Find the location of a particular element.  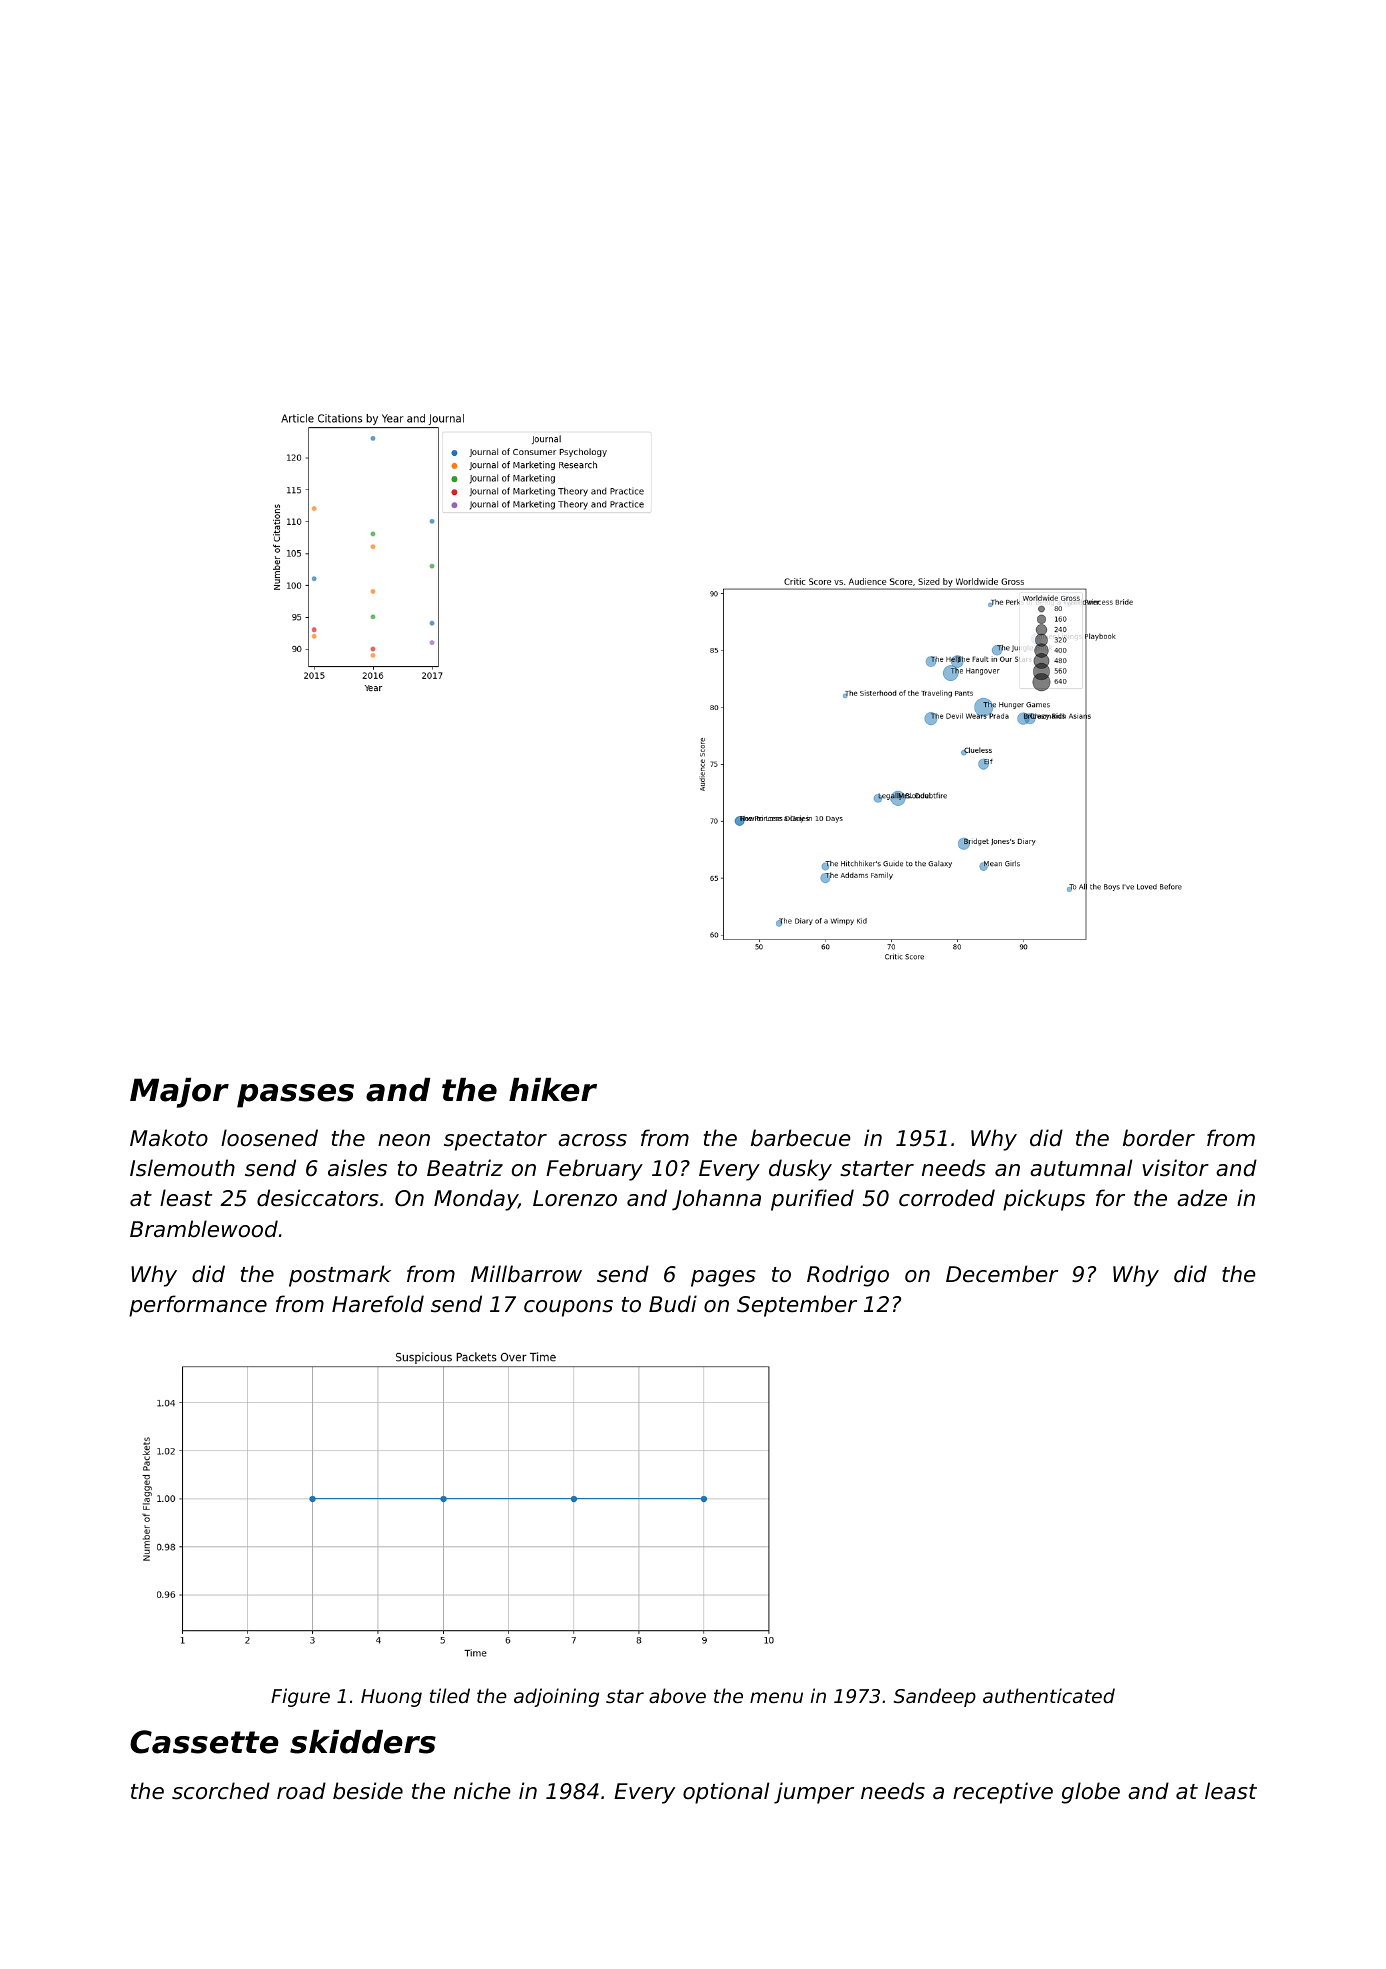

autumnal is located at coordinates (1081, 1168).
